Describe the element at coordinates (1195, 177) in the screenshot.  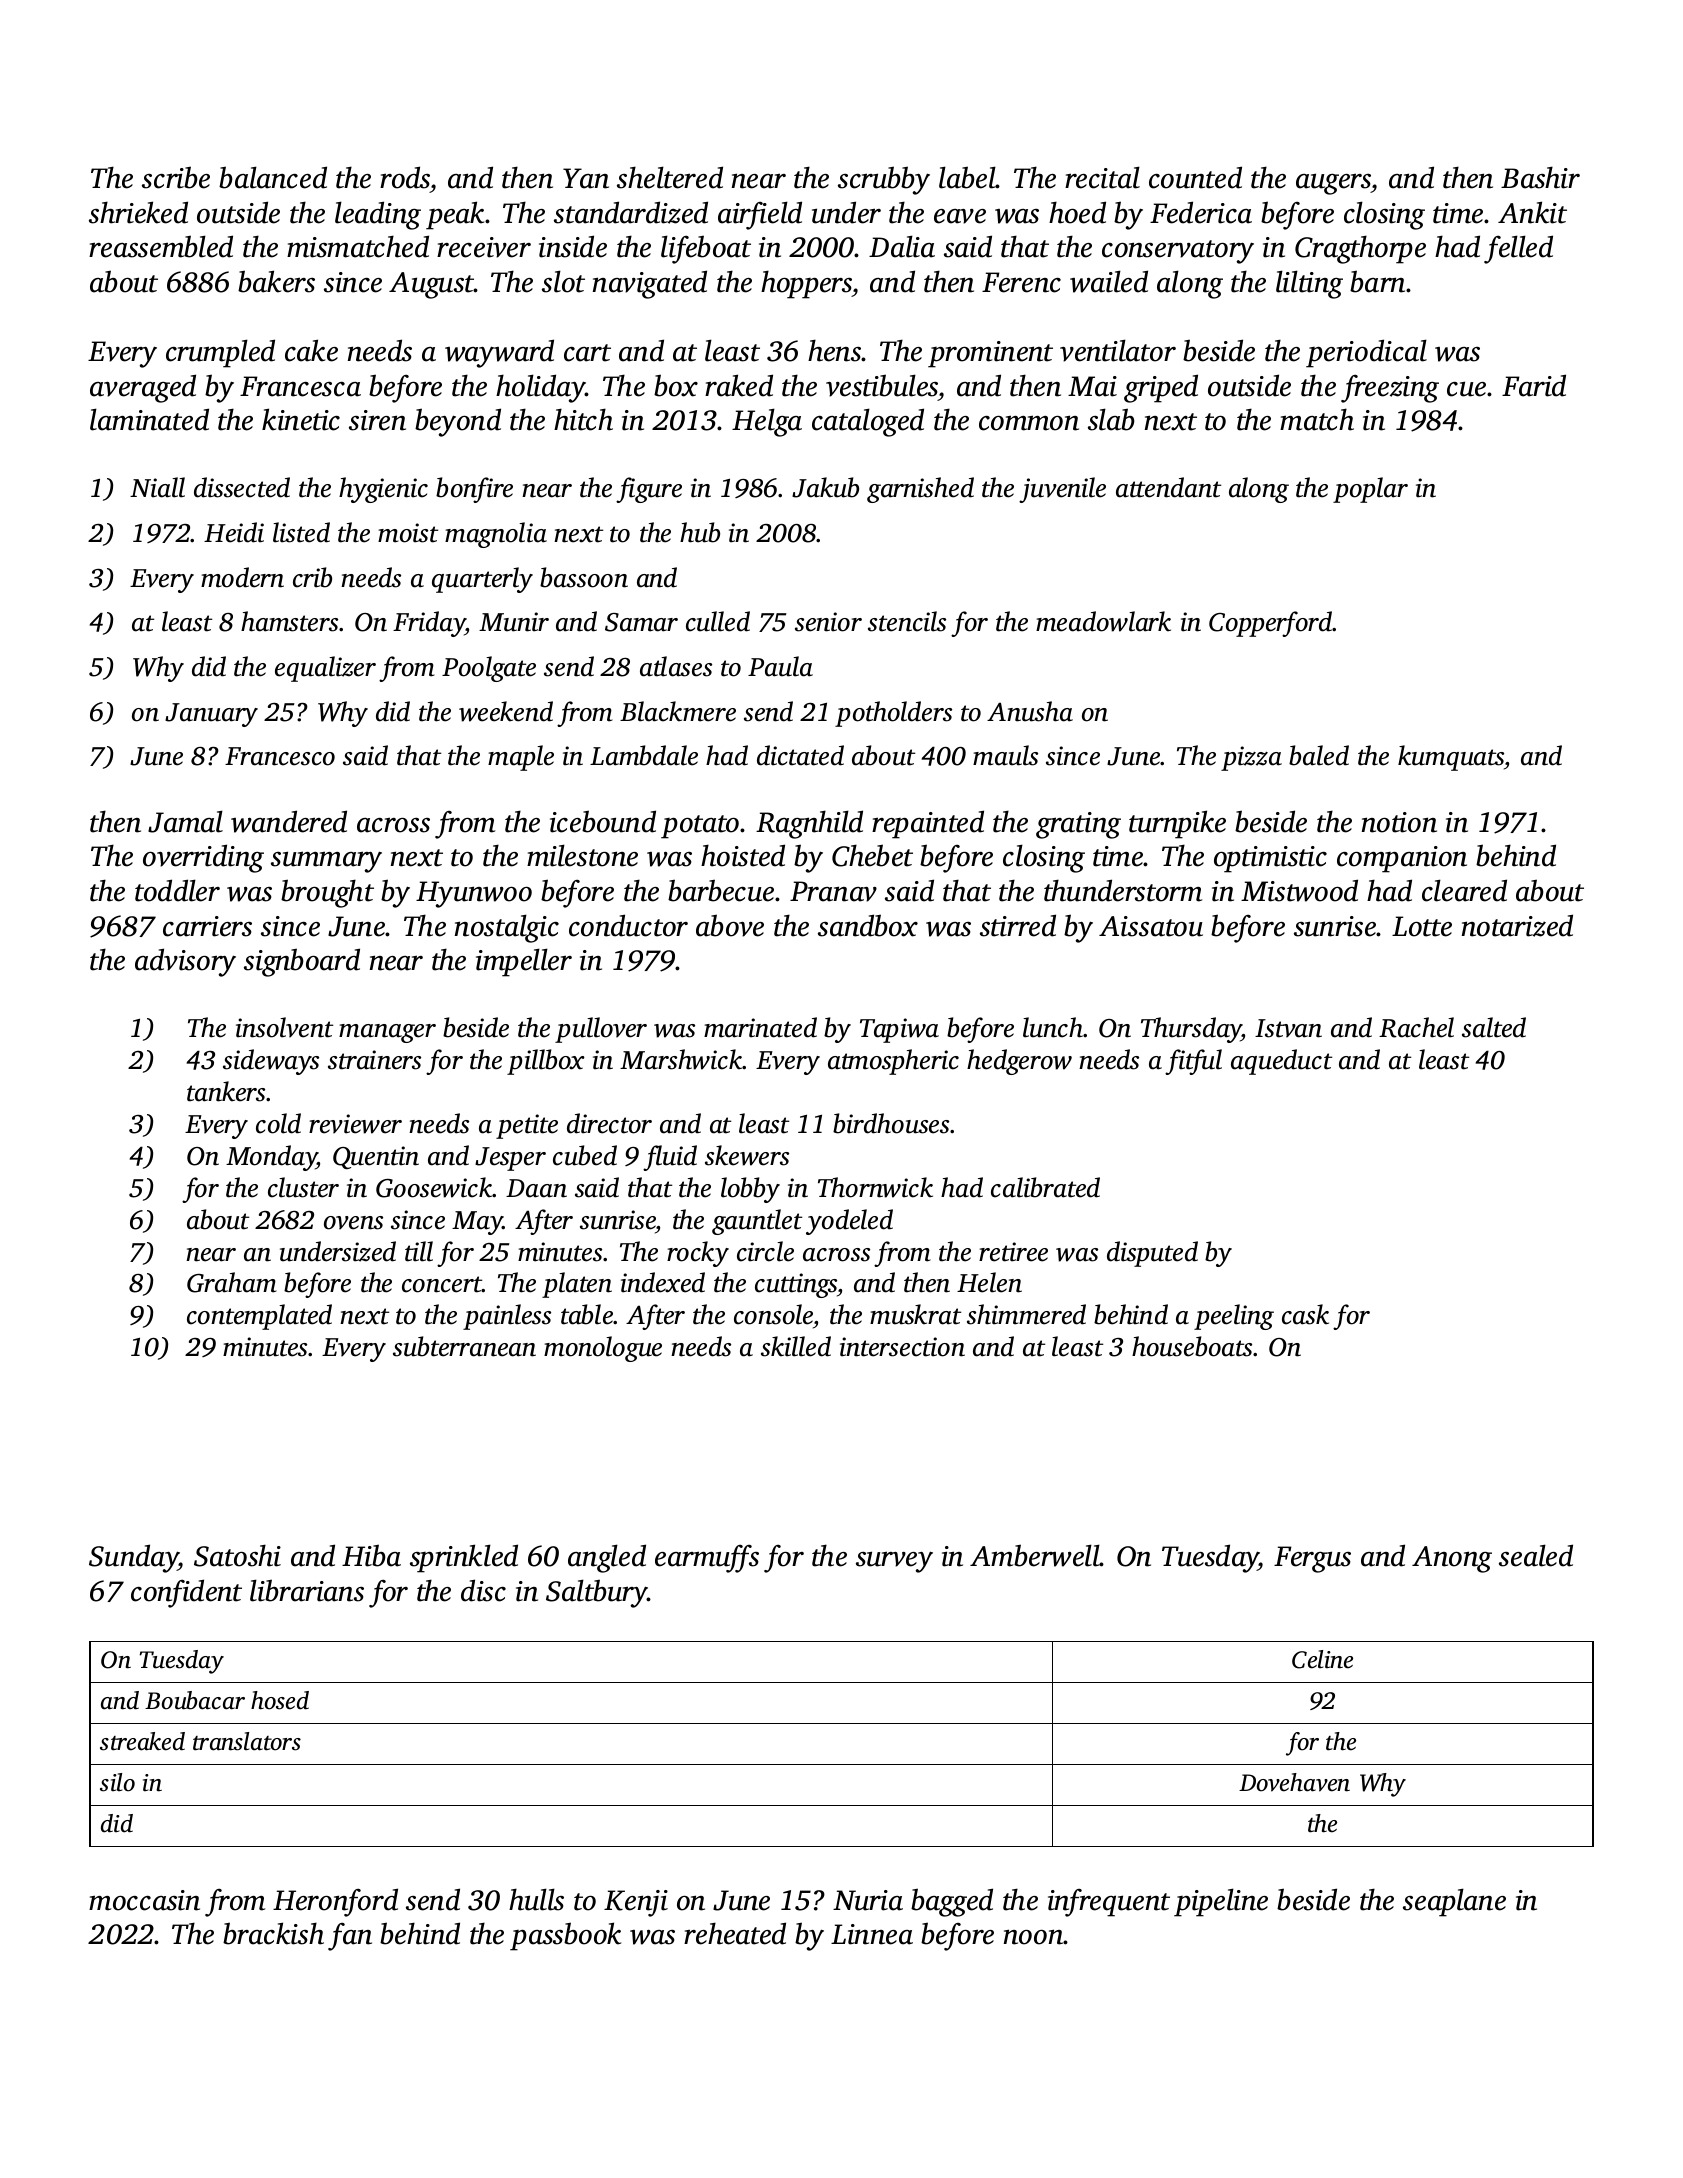
I see `counted` at that location.
